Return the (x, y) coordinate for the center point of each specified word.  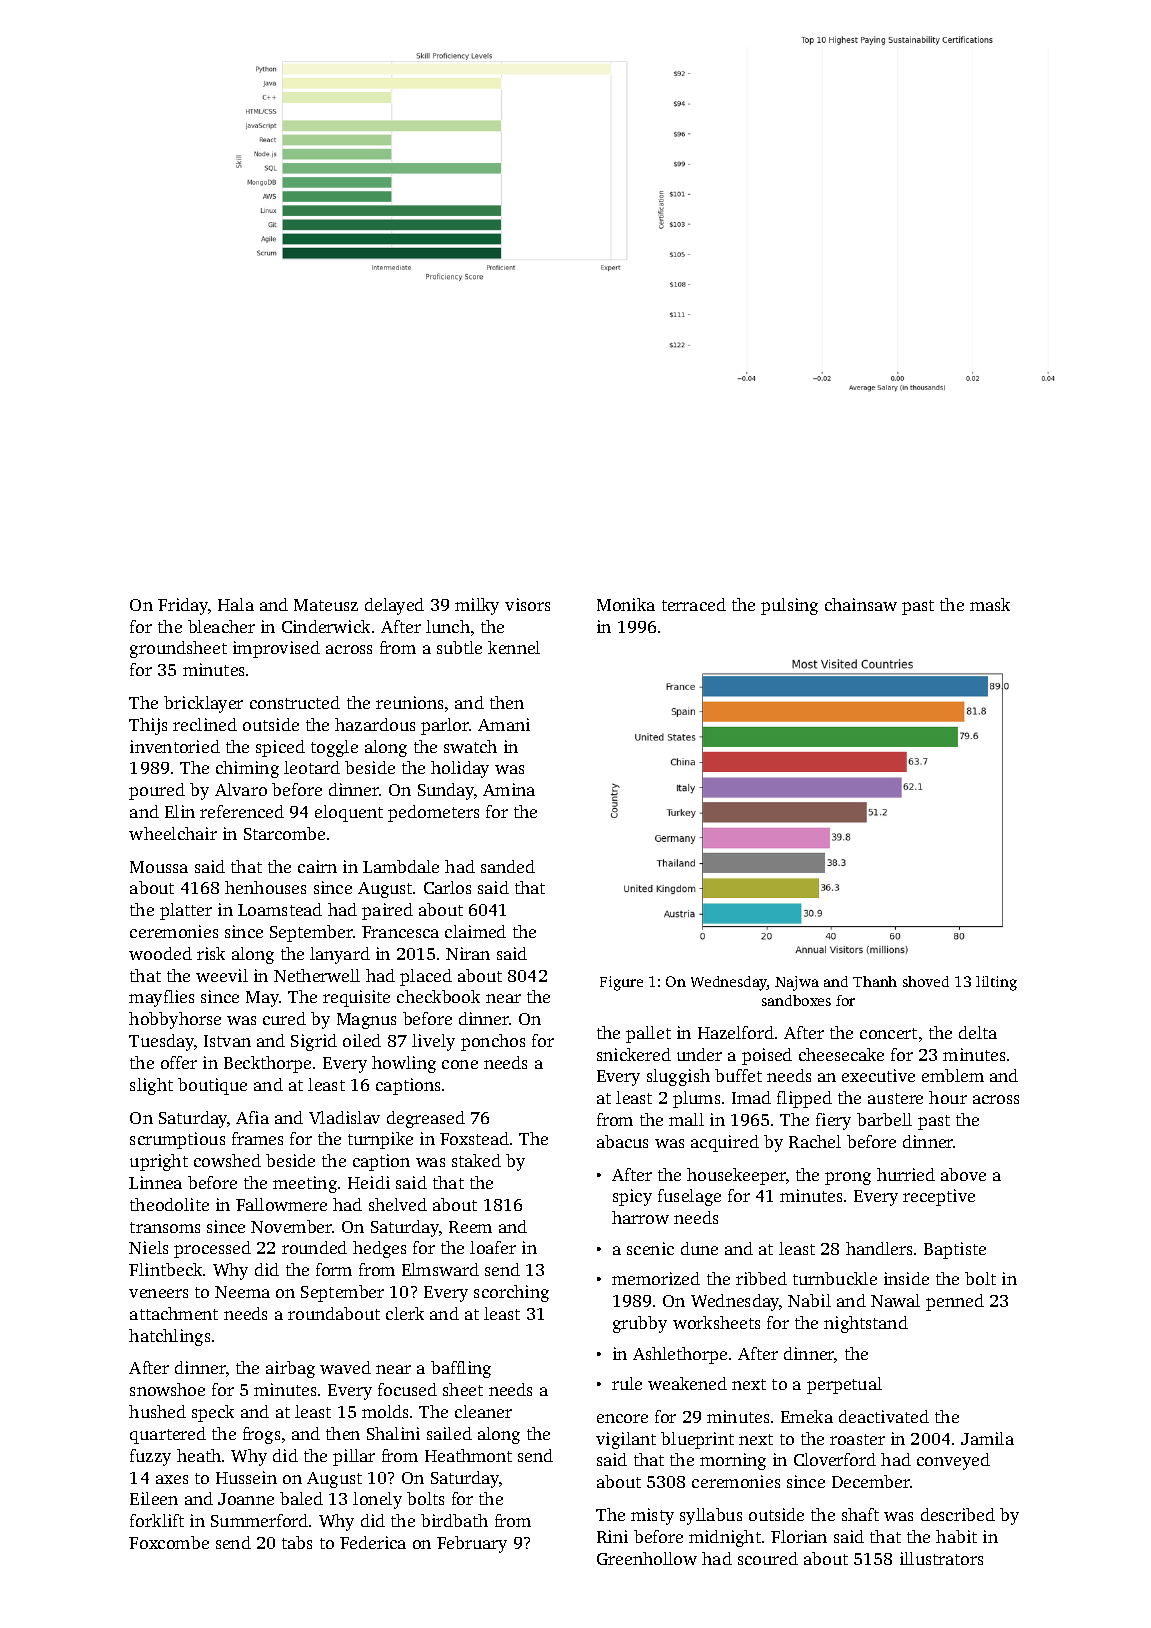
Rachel (815, 1141)
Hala (236, 604)
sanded (508, 866)
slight (151, 1086)
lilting (996, 983)
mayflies (161, 998)
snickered (634, 1054)
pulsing (789, 606)
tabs (297, 1542)
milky (477, 606)
